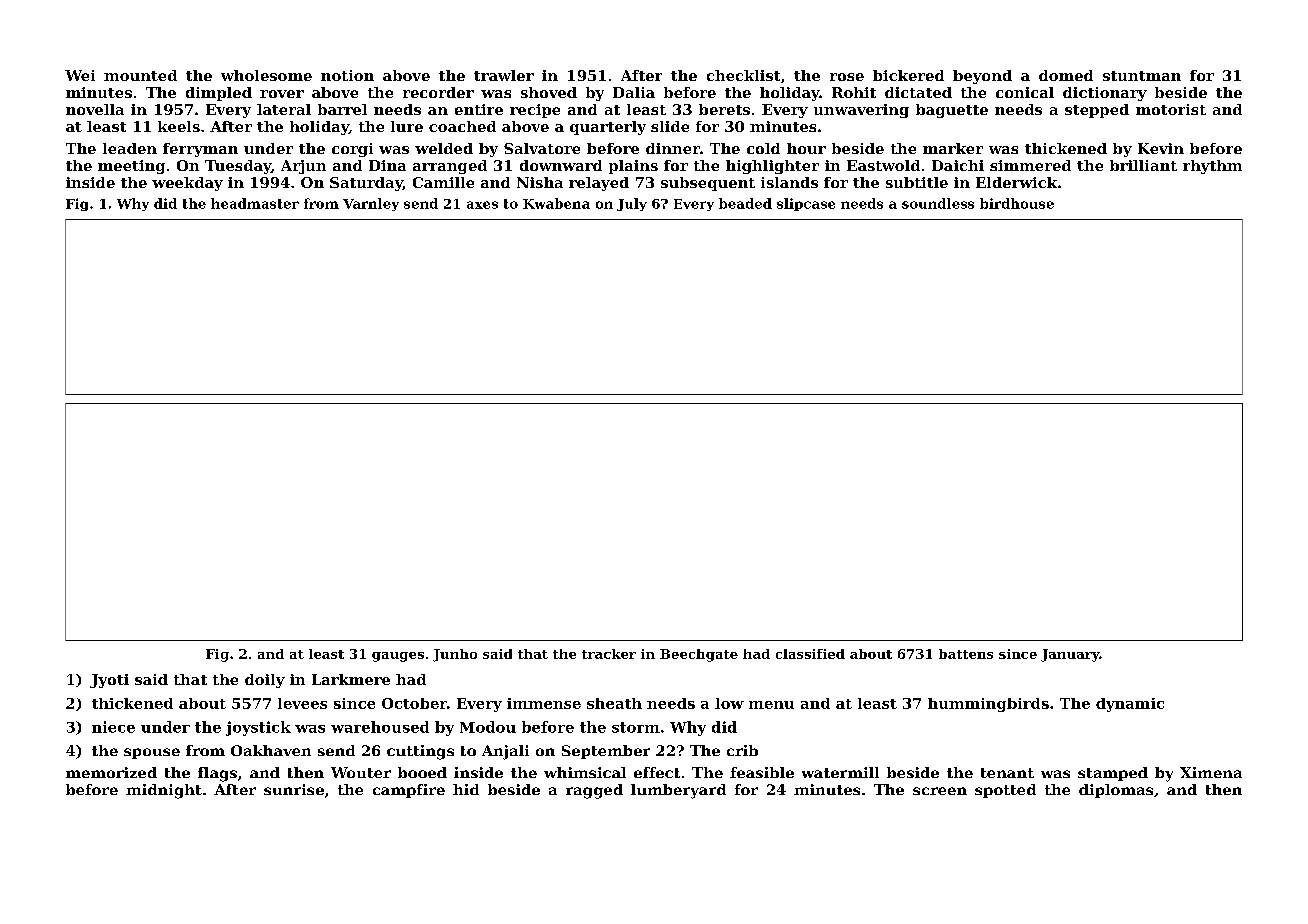  What do you see at coordinates (255, 203) in the page?
I see `headmaster` at bounding box center [255, 203].
